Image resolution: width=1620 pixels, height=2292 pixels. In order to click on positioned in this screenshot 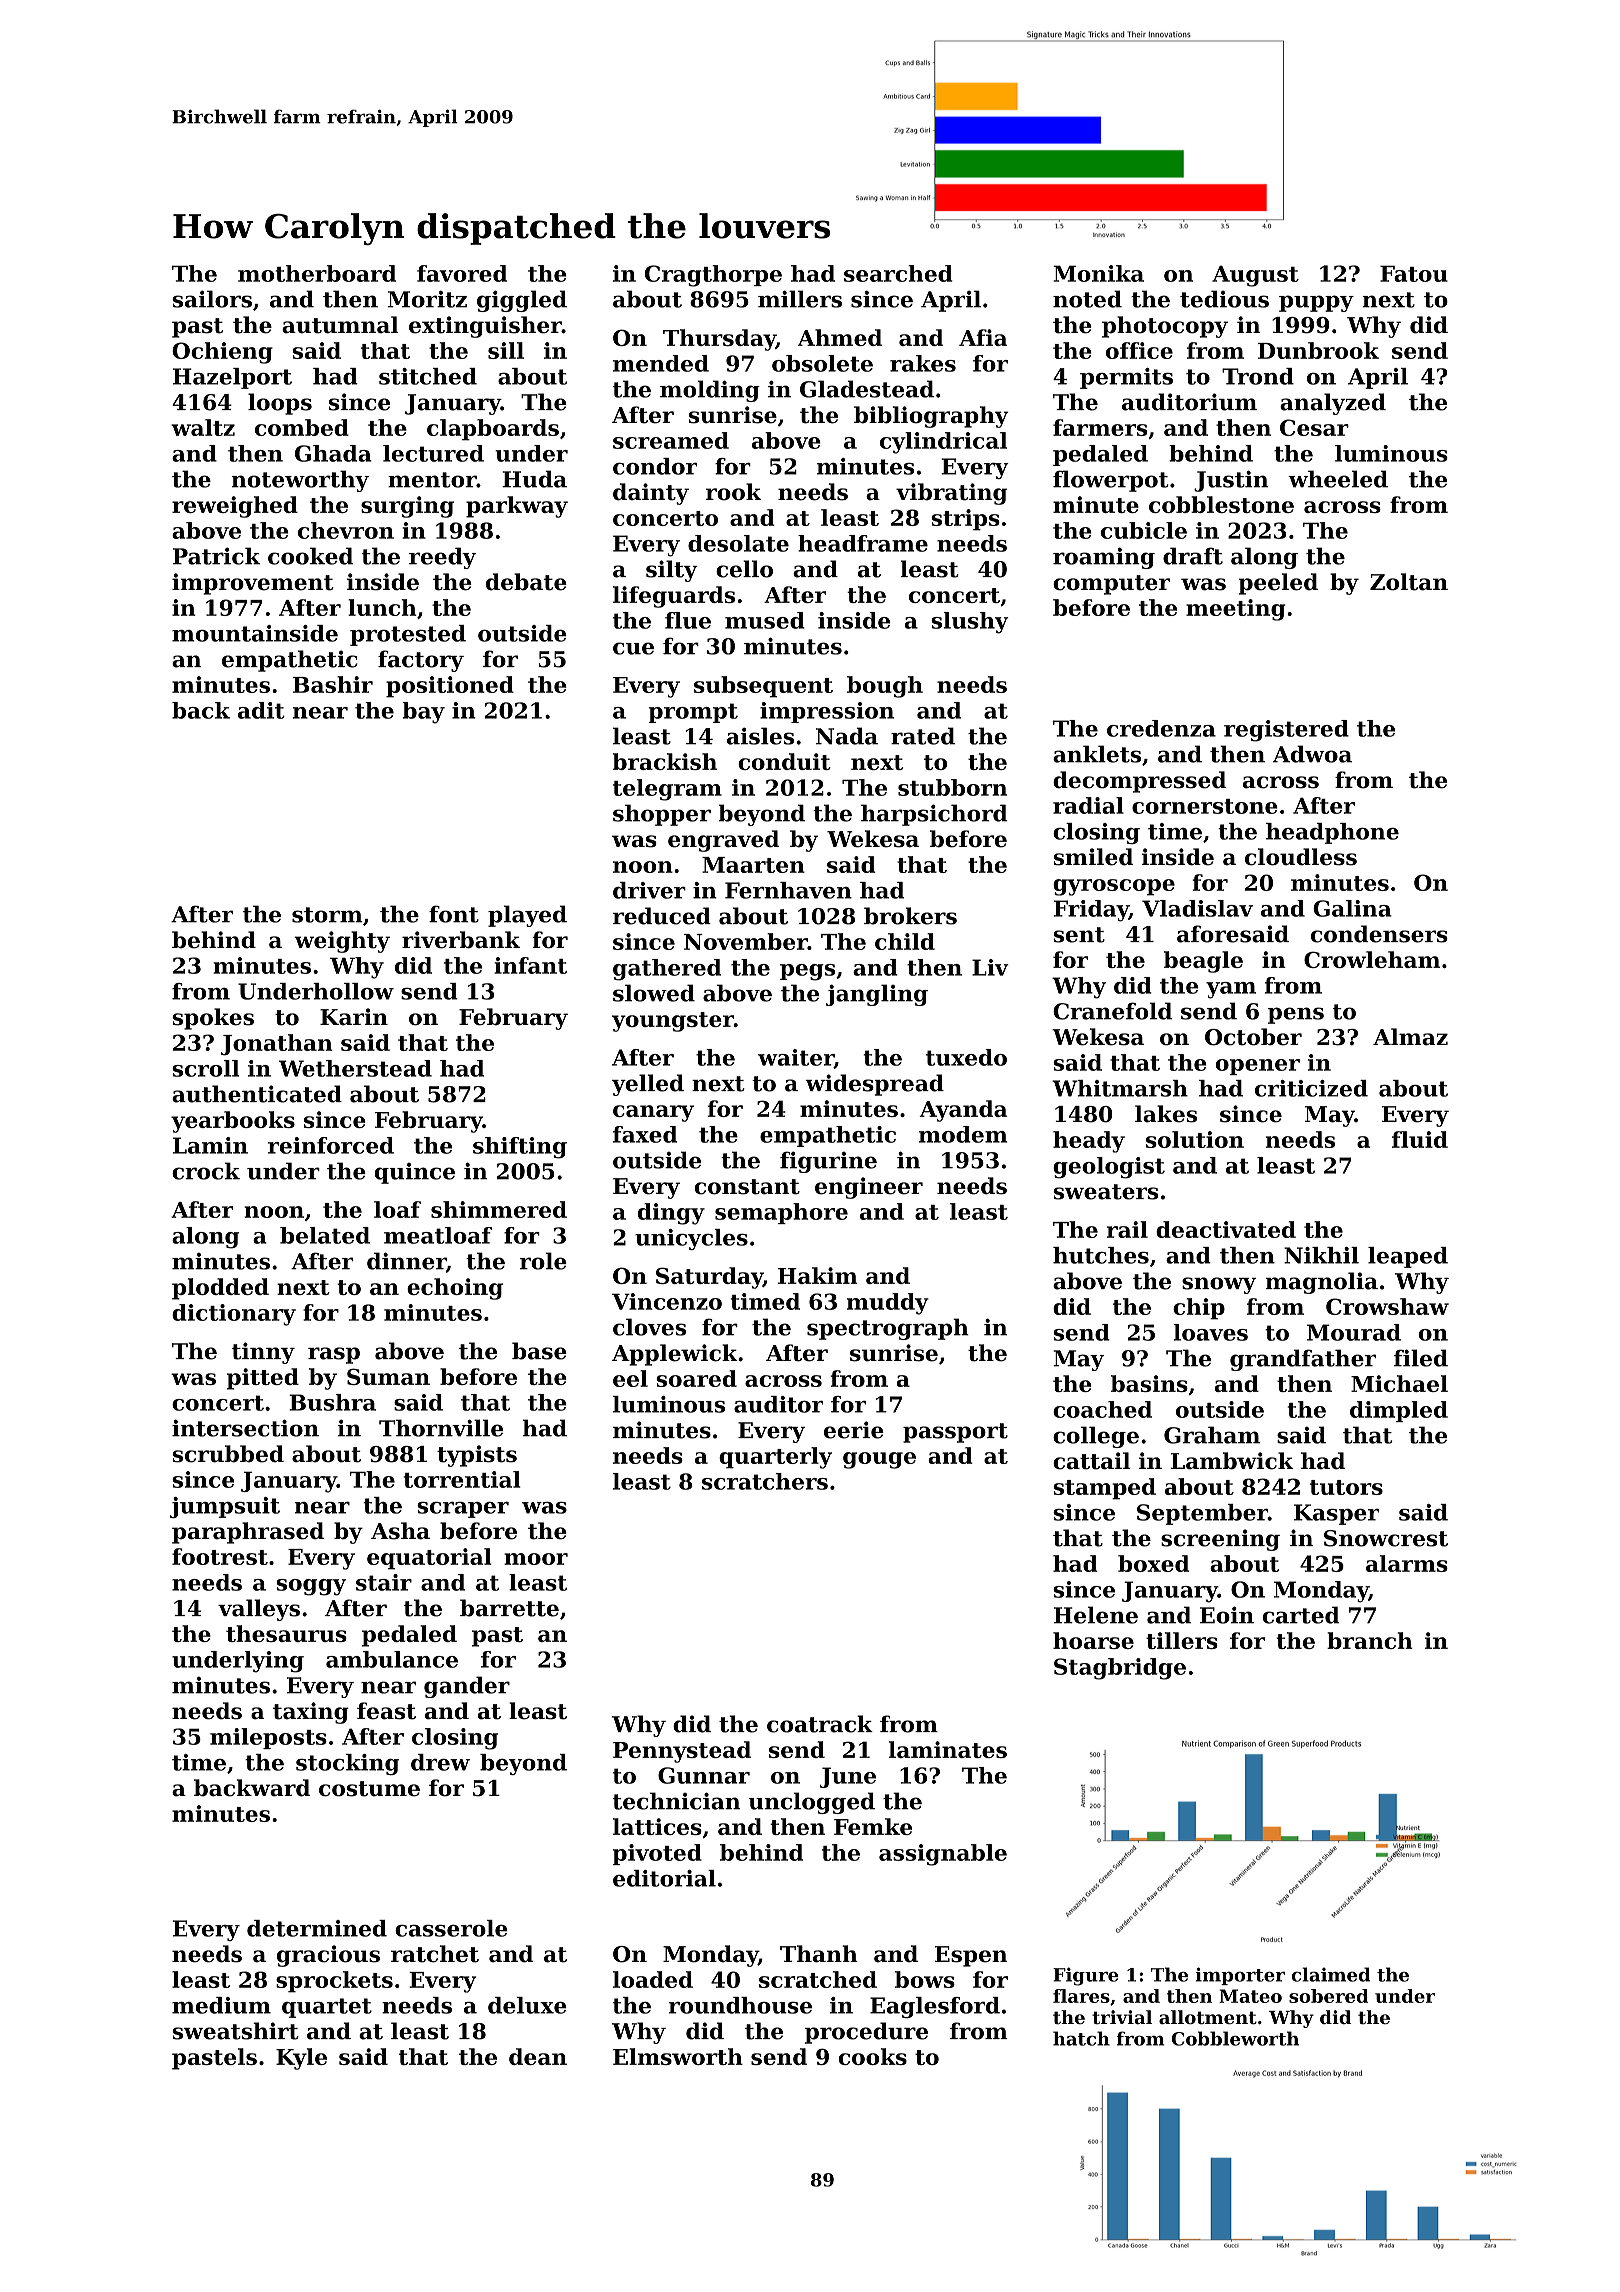, I will do `click(450, 687)`.
